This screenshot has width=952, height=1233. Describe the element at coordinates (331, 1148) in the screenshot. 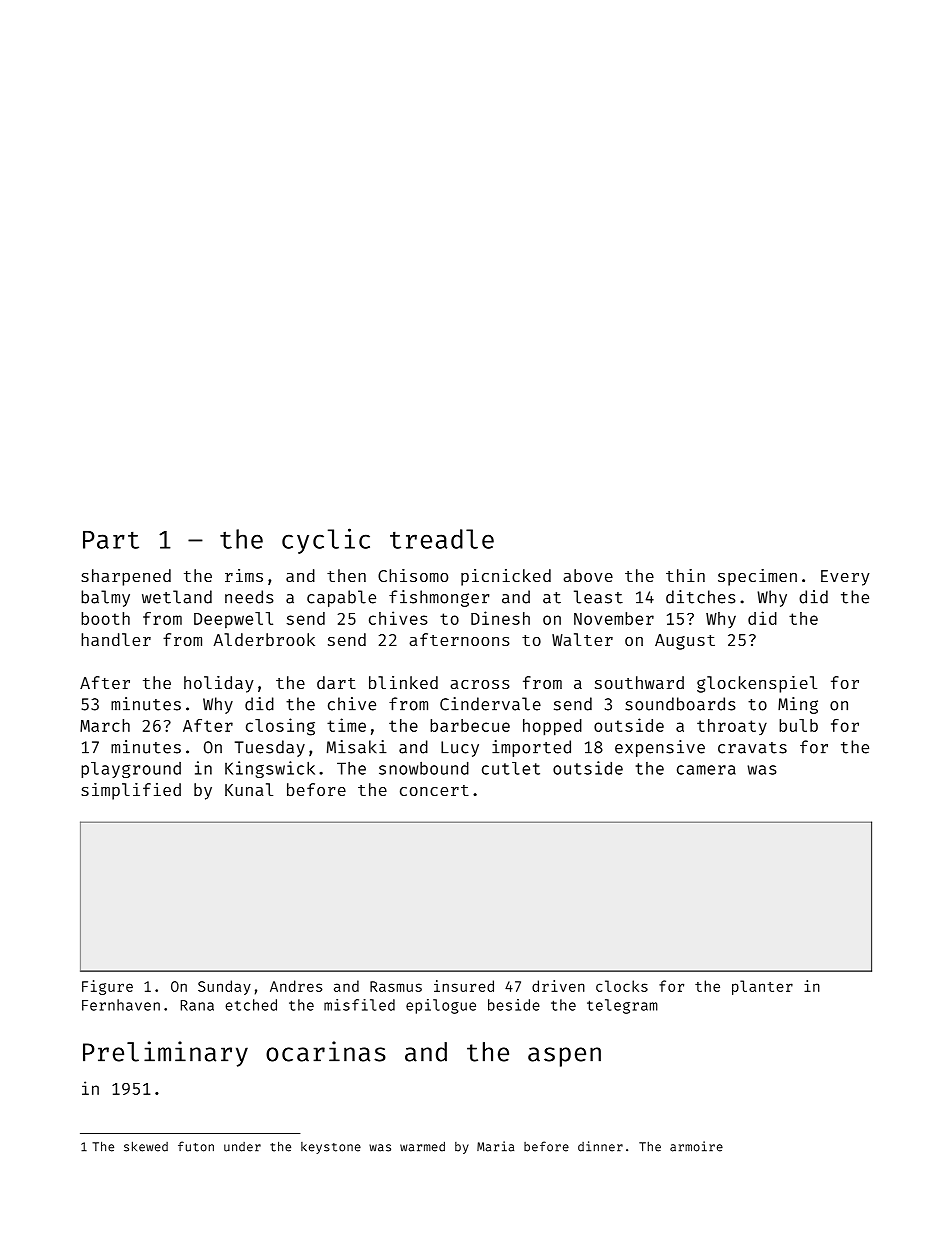

I see `keystone` at that location.
